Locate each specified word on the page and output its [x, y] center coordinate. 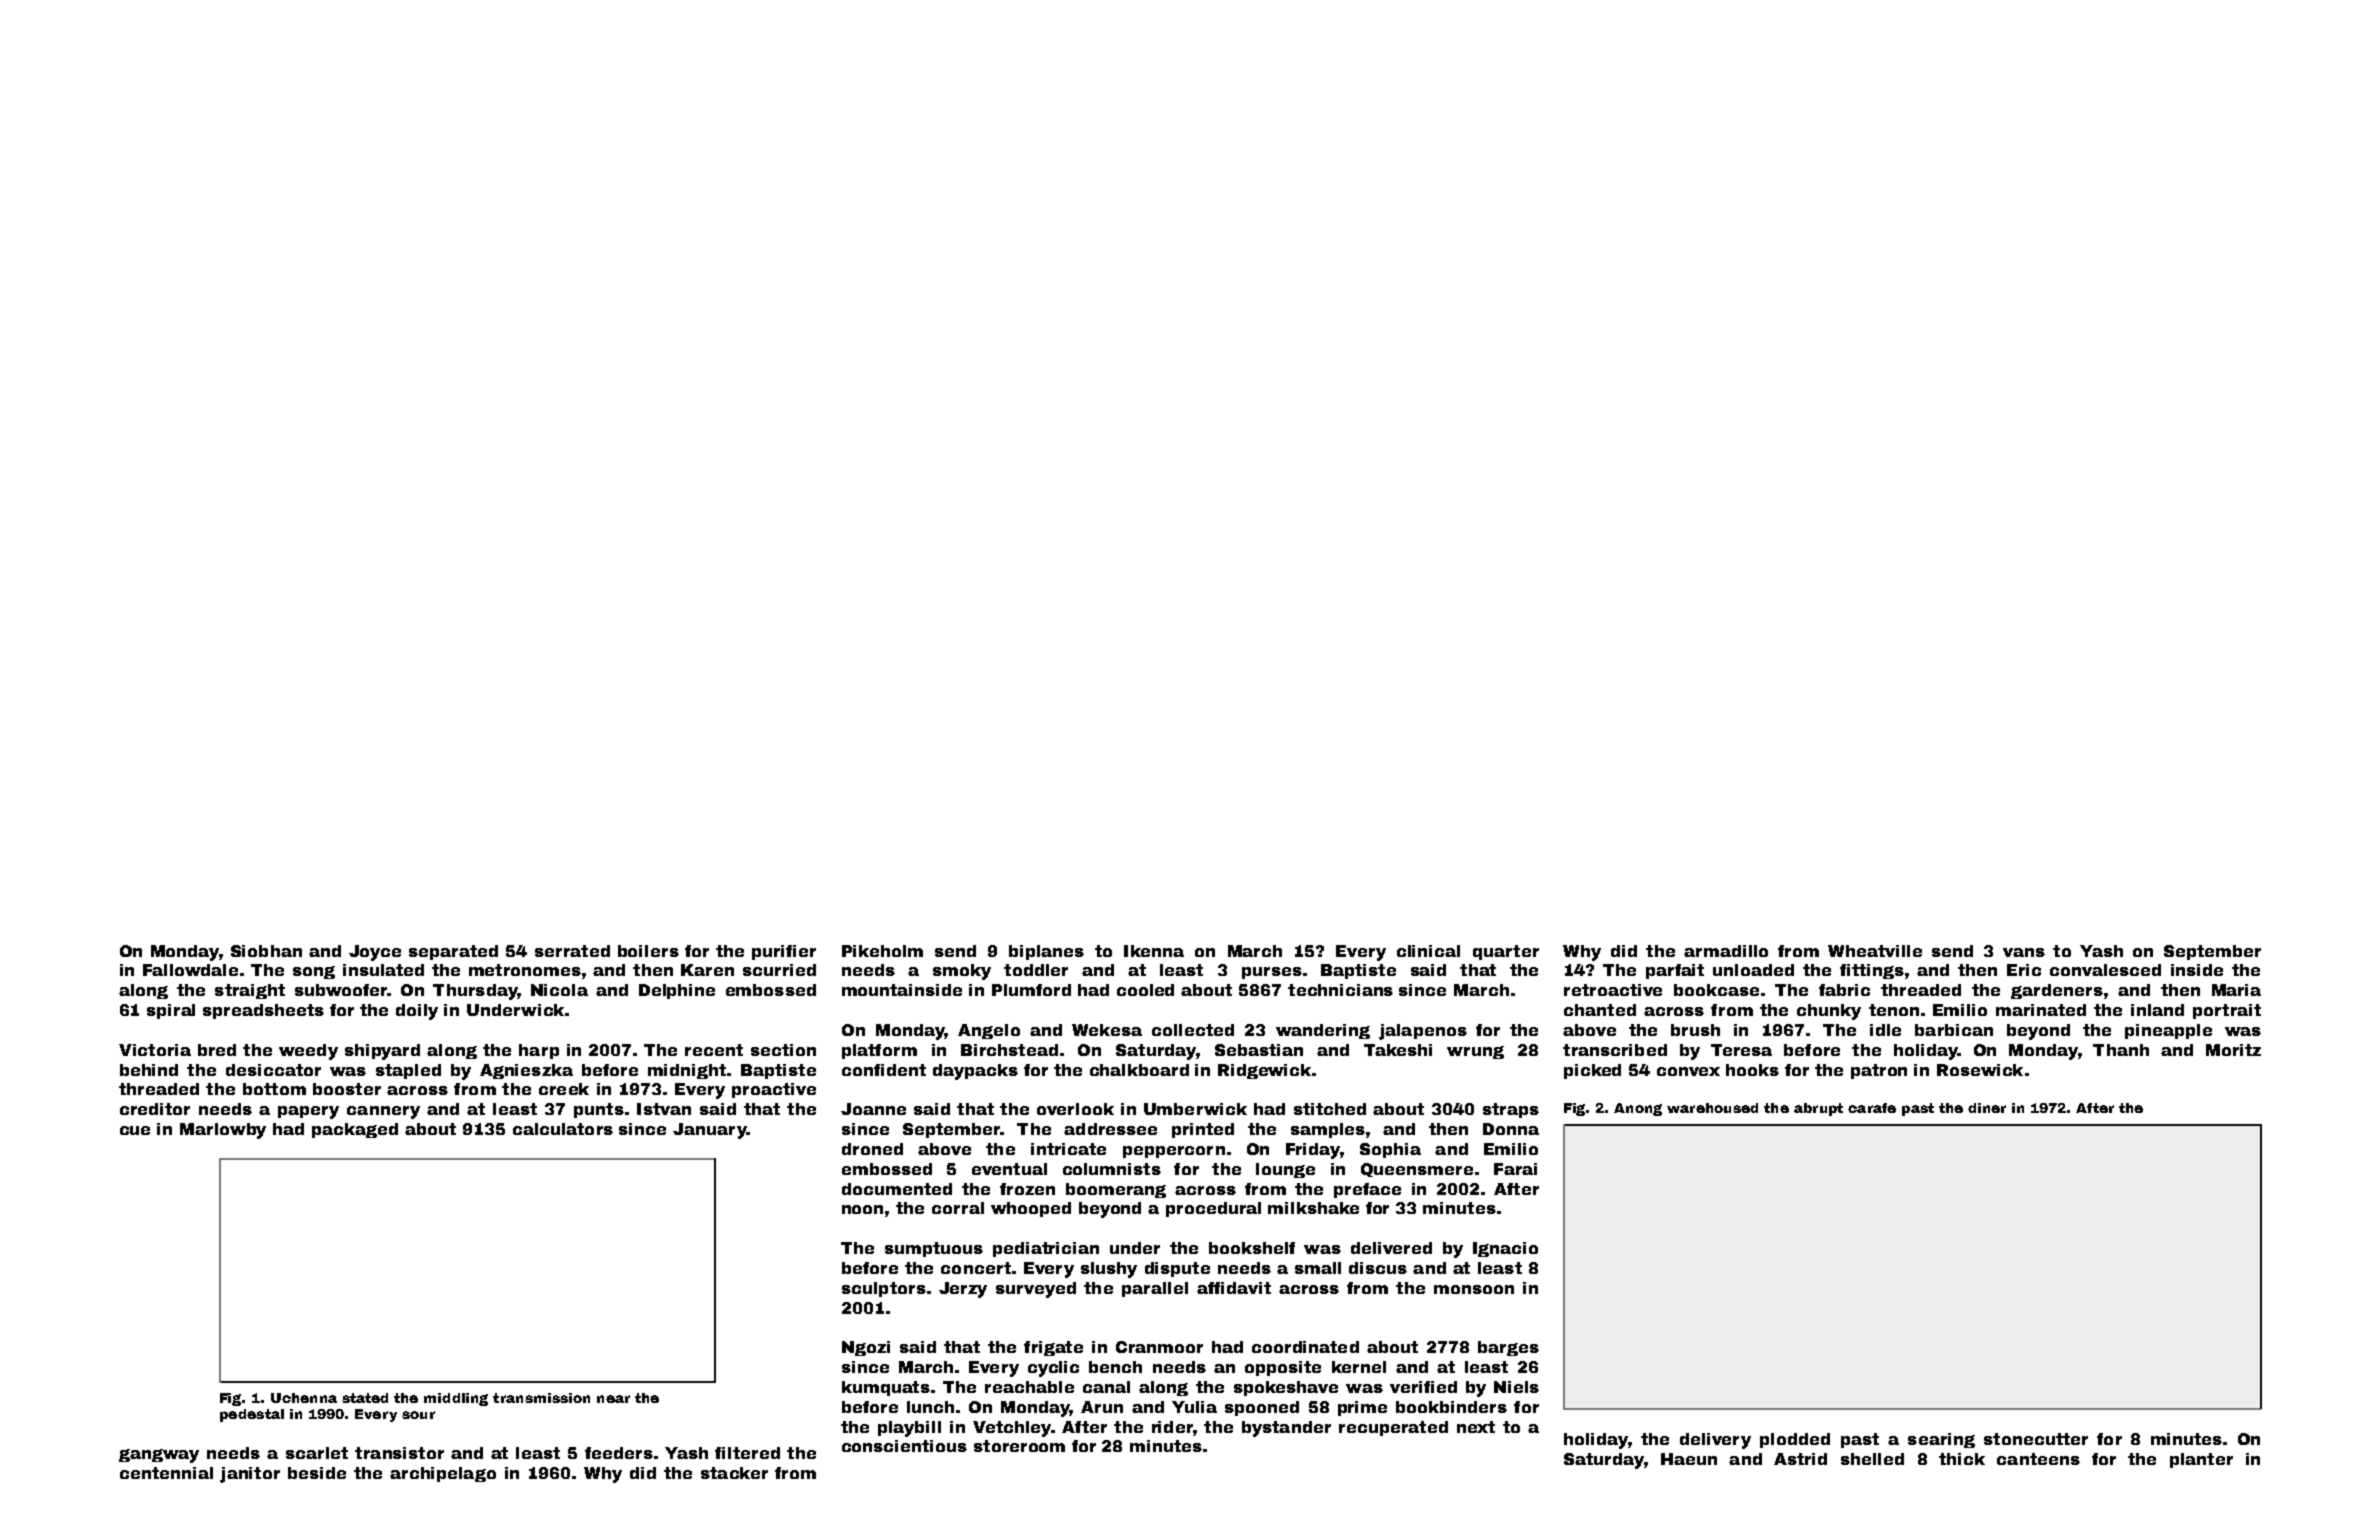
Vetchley [1012, 1429]
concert [976, 1268]
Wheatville [1875, 951]
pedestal [252, 1415]
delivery [1715, 1441]
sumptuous [934, 1249]
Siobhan [266, 951]
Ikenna [1154, 951]
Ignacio [1505, 1249]
